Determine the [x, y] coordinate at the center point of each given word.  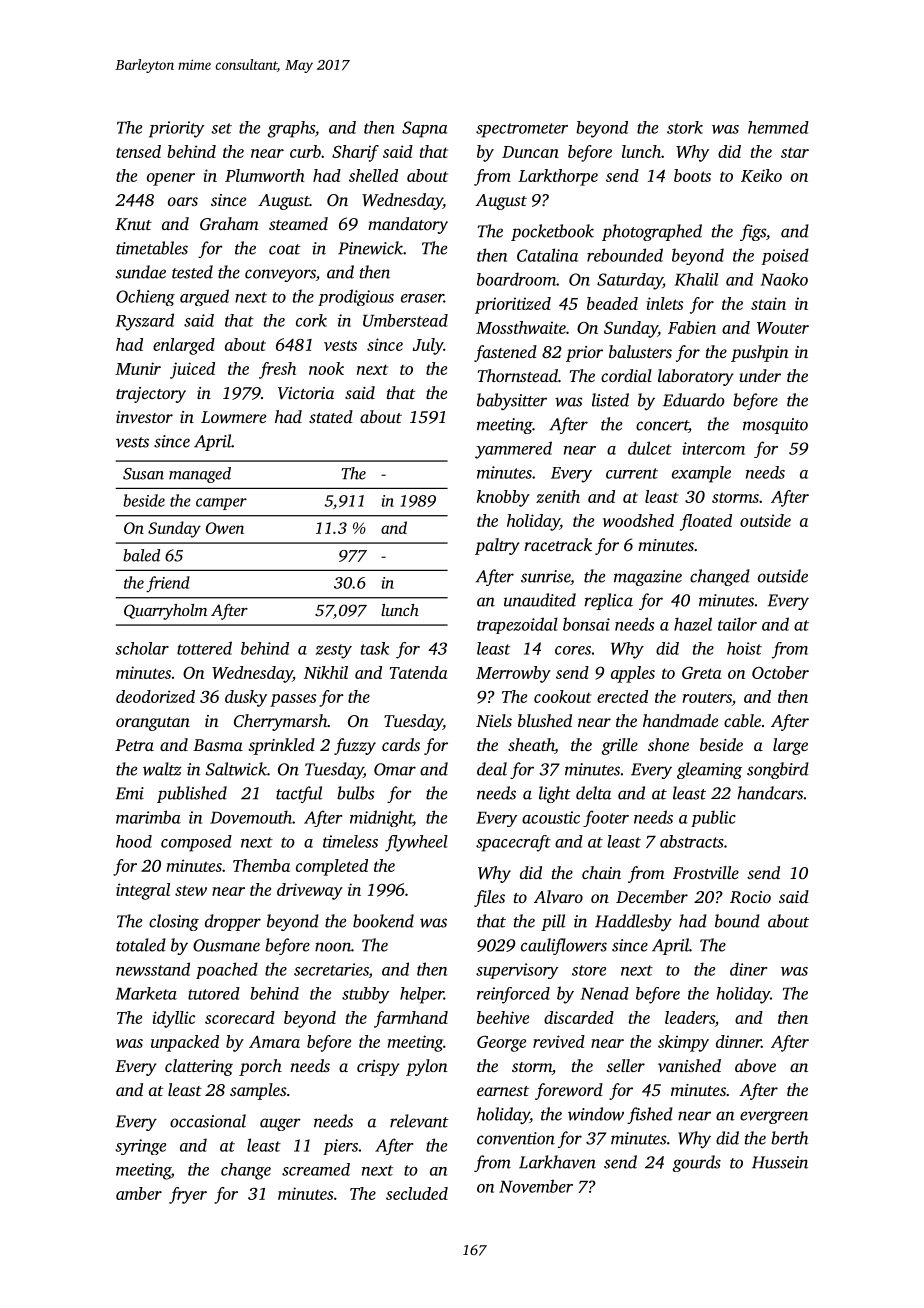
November [536, 1186]
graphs [291, 129]
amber [139, 1193]
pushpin [760, 353]
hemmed [778, 127]
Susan [143, 474]
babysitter [512, 401]
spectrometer [522, 130]
